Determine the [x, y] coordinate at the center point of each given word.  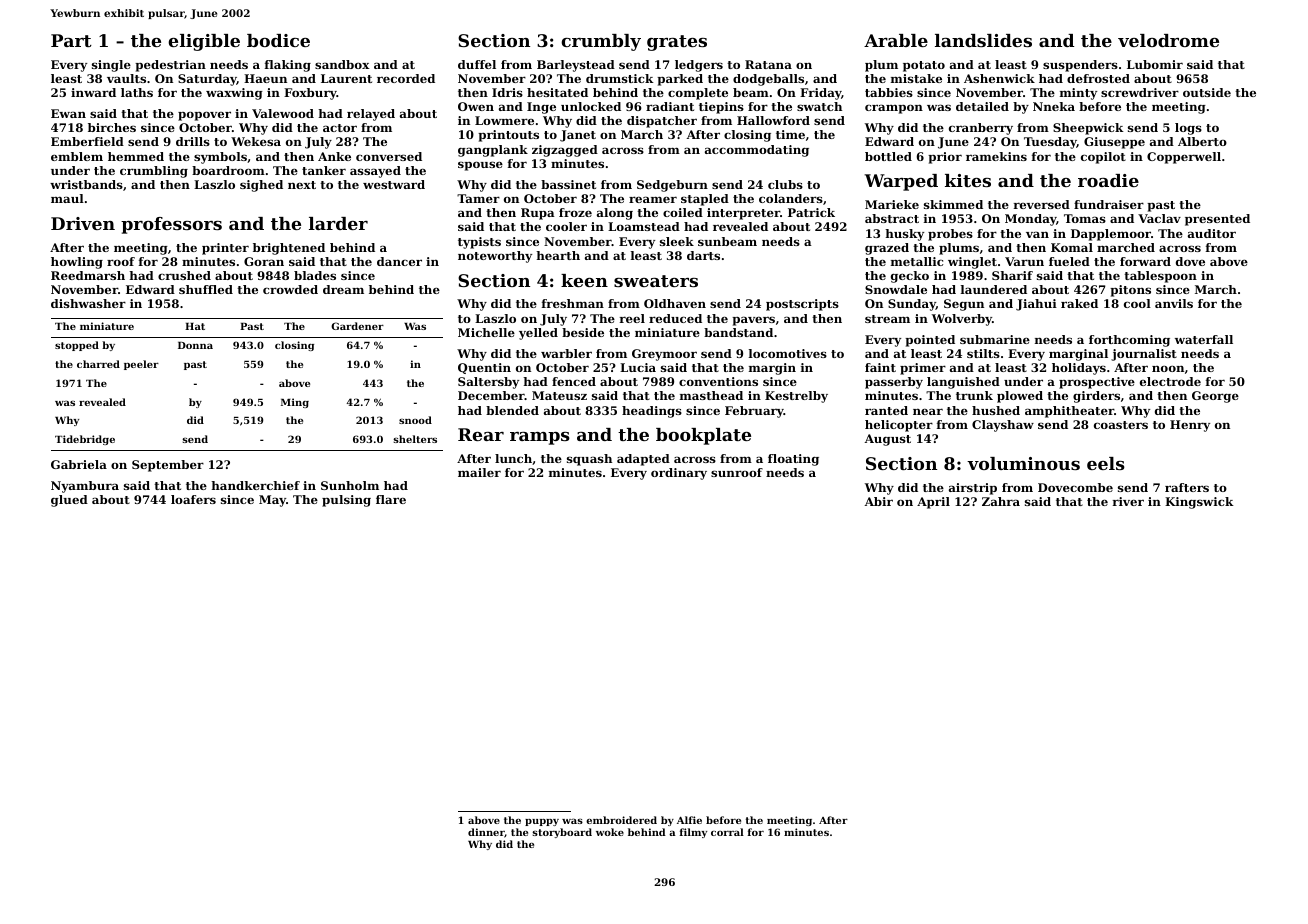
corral [727, 832]
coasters [1121, 425]
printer [225, 249]
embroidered [621, 820]
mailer [479, 472]
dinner [486, 833]
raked [1079, 303]
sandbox [342, 64]
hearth [558, 255]
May [272, 501]
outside [1207, 92]
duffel [477, 64]
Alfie [689, 820]
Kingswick [1199, 503]
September [168, 466]
